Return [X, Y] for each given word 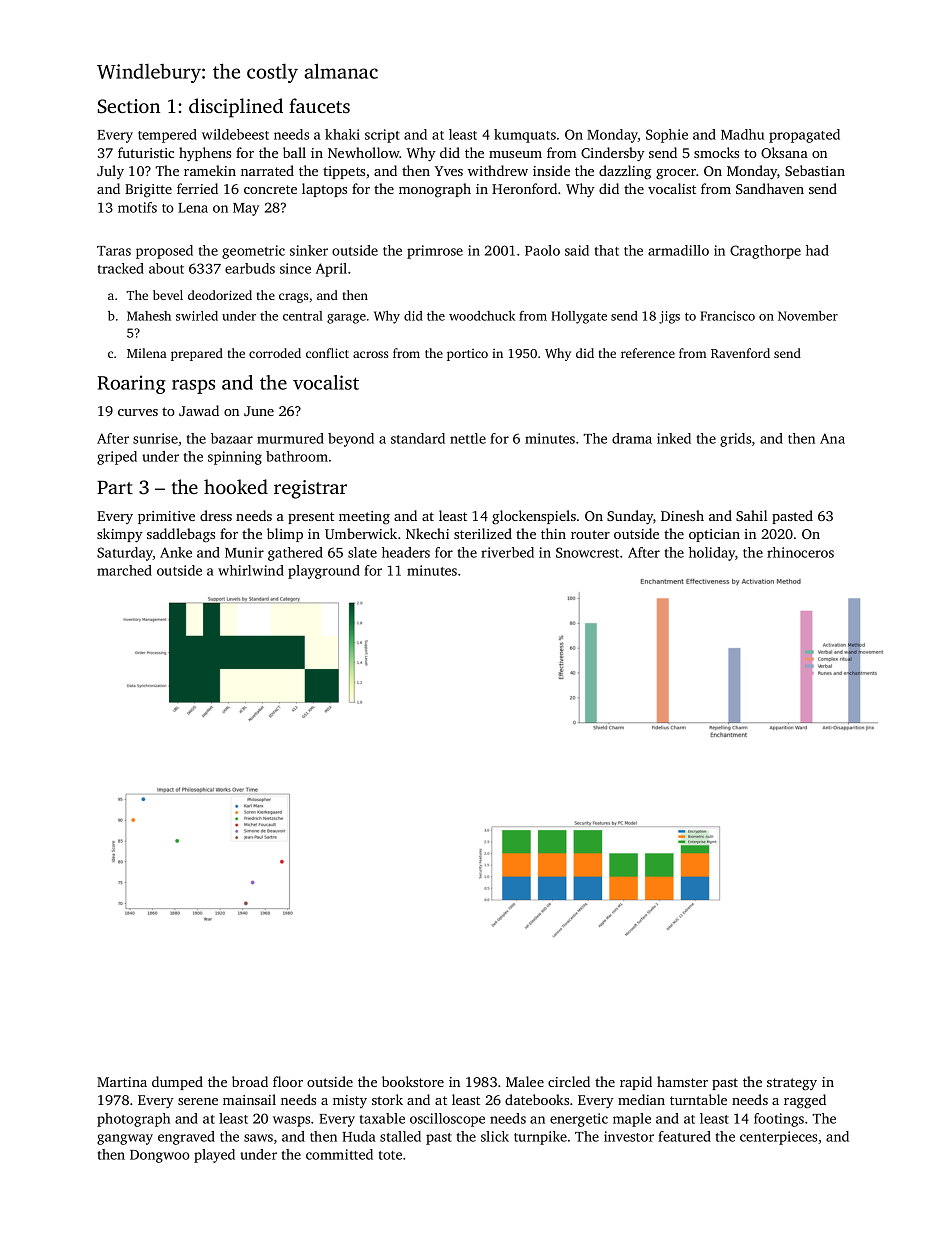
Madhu [742, 134]
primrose [435, 252]
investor [629, 1136]
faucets [319, 105]
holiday [712, 554]
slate [362, 552]
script [382, 136]
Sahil [751, 515]
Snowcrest [587, 552]
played [214, 1156]
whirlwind [251, 570]
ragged [805, 1101]
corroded [275, 353]
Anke [176, 552]
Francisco [727, 316]
